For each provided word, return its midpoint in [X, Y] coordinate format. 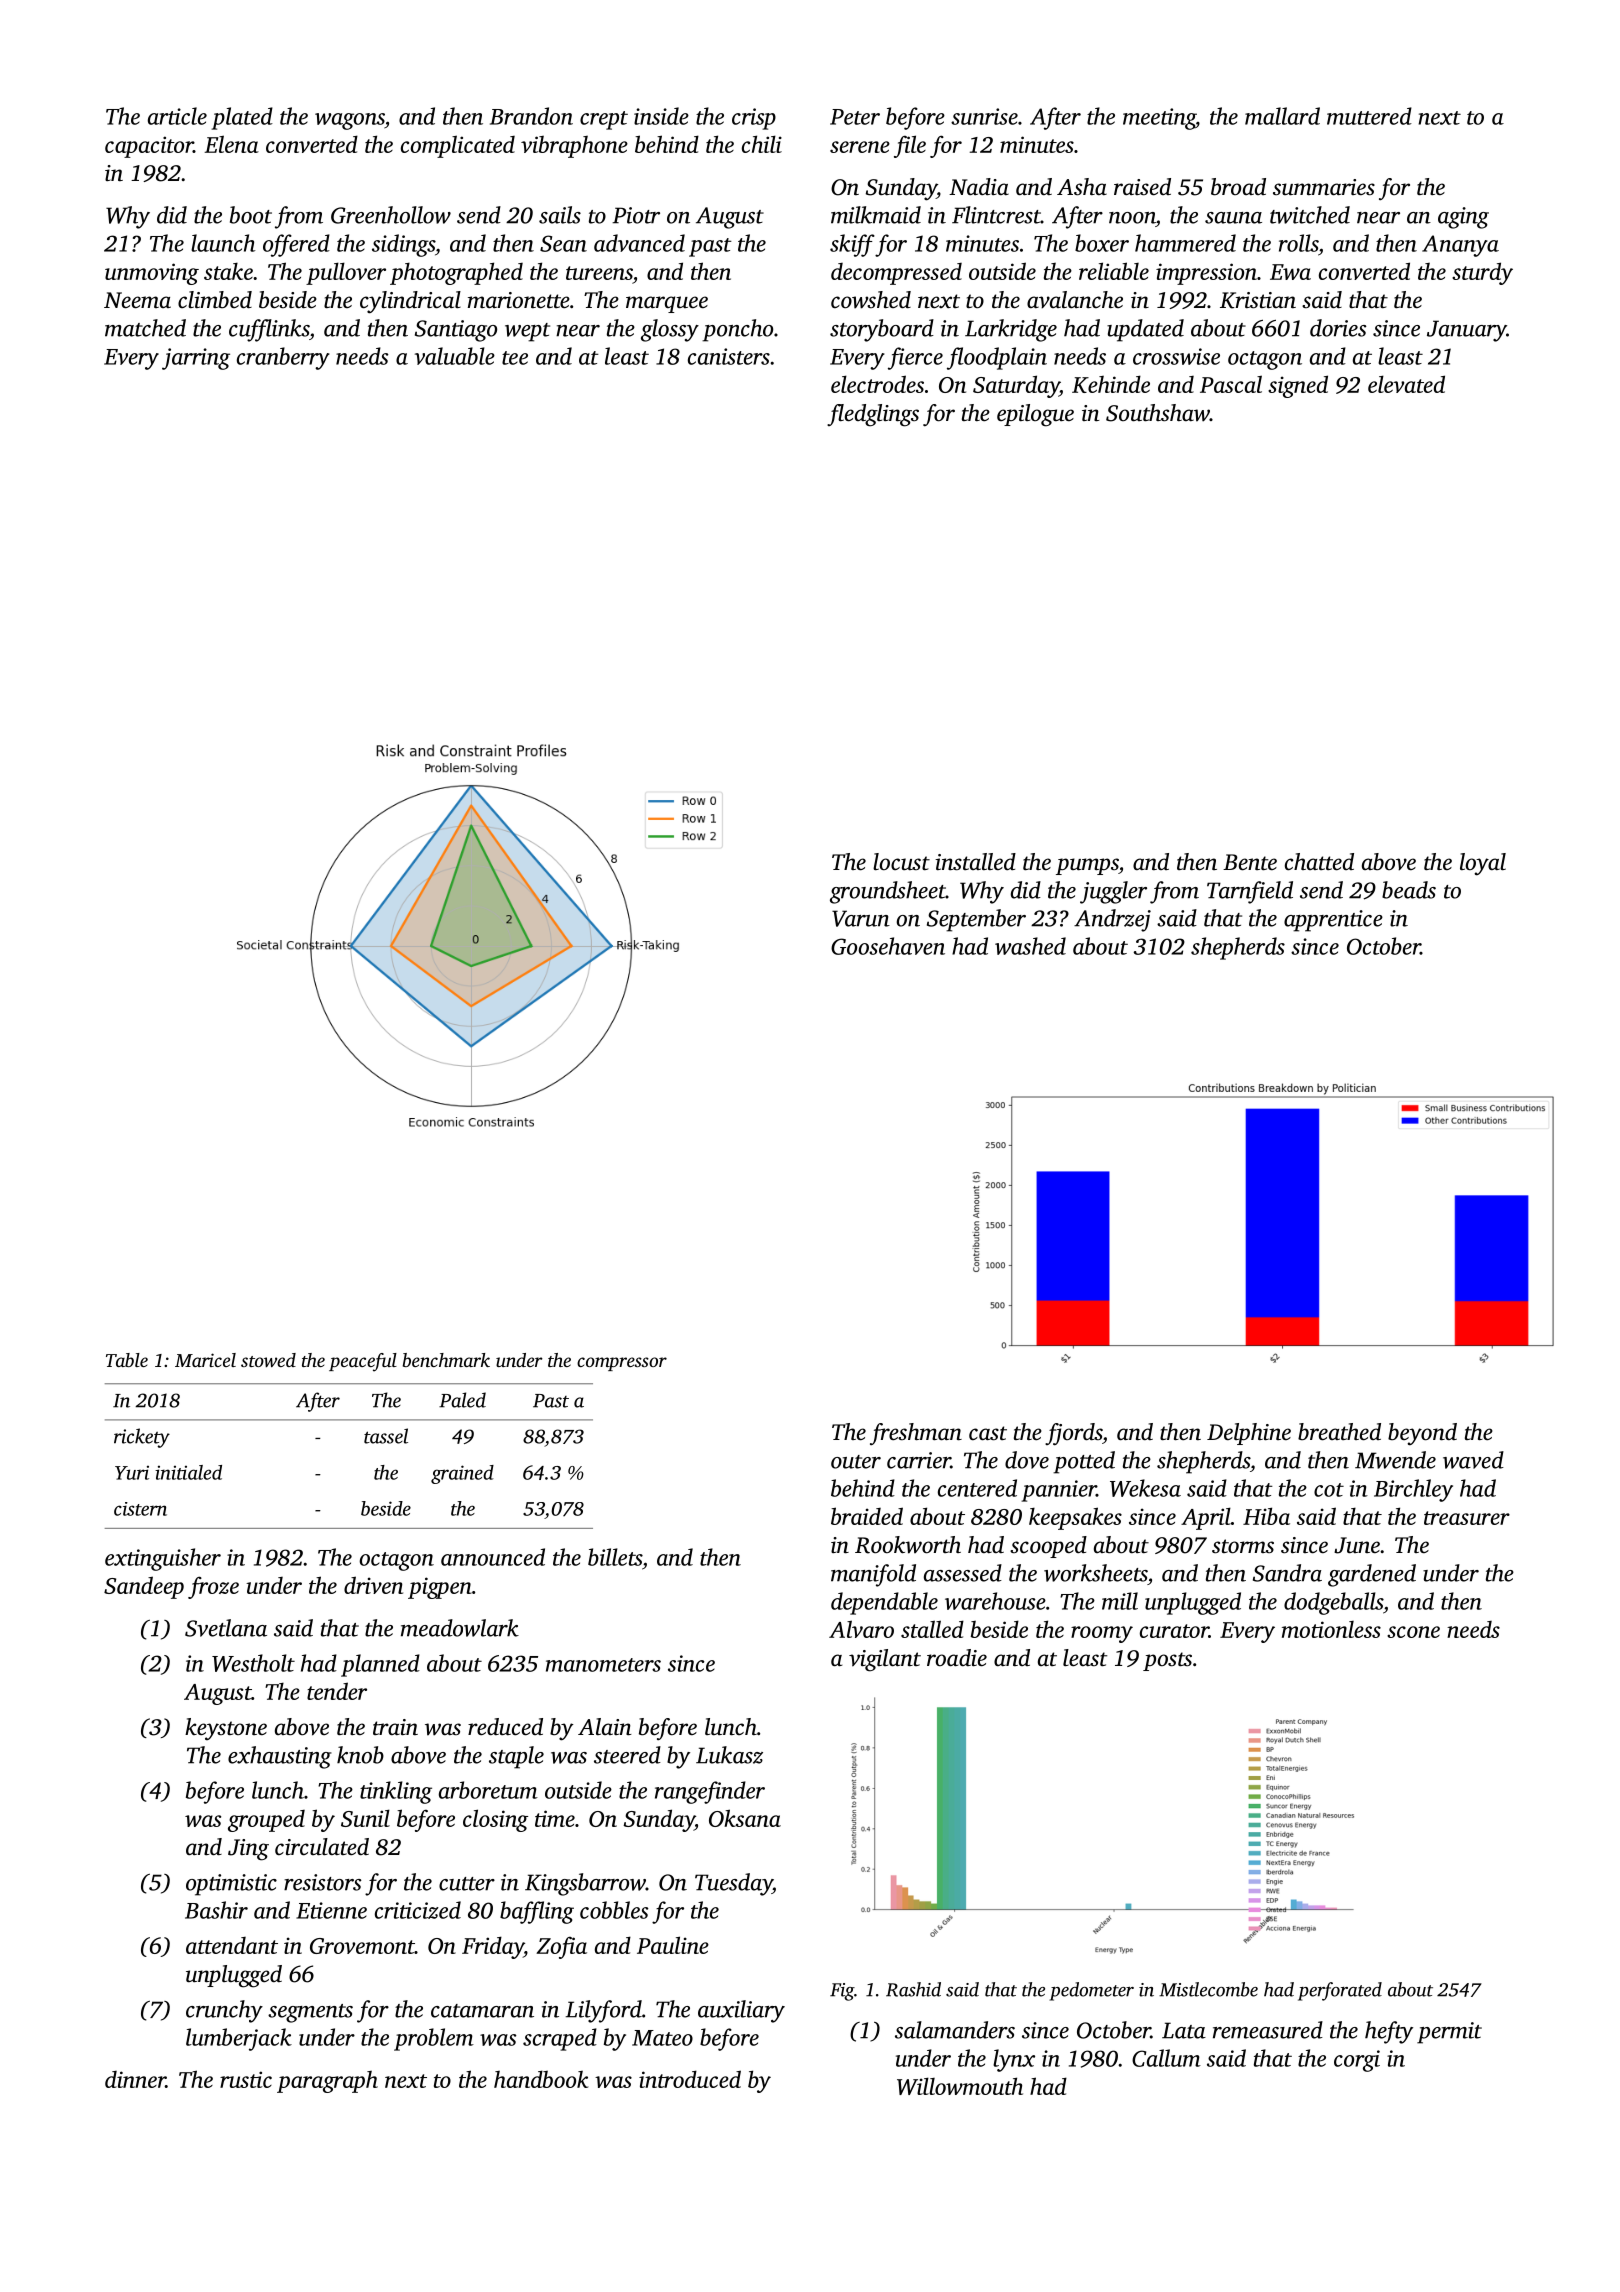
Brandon [531, 116]
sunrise [984, 116]
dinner [135, 2079]
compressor [622, 1364]
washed [1030, 946]
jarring [196, 359]
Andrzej [1112, 920]
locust [901, 862]
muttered [1369, 116]
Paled [462, 1400]
